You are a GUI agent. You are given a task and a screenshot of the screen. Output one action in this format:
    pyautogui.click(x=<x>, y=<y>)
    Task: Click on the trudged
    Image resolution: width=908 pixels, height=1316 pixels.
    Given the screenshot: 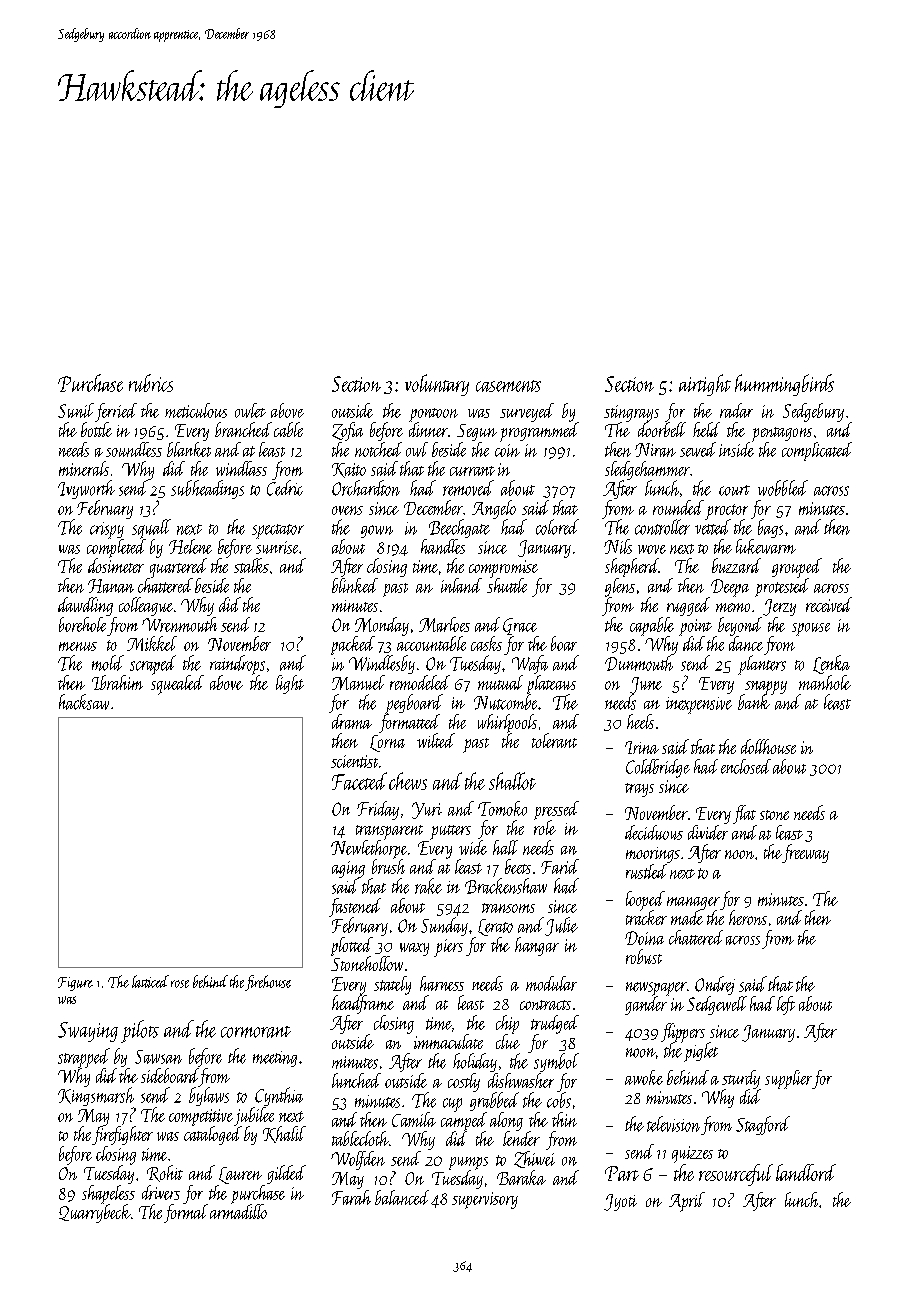 What is the action you would take?
    pyautogui.click(x=555, y=1024)
